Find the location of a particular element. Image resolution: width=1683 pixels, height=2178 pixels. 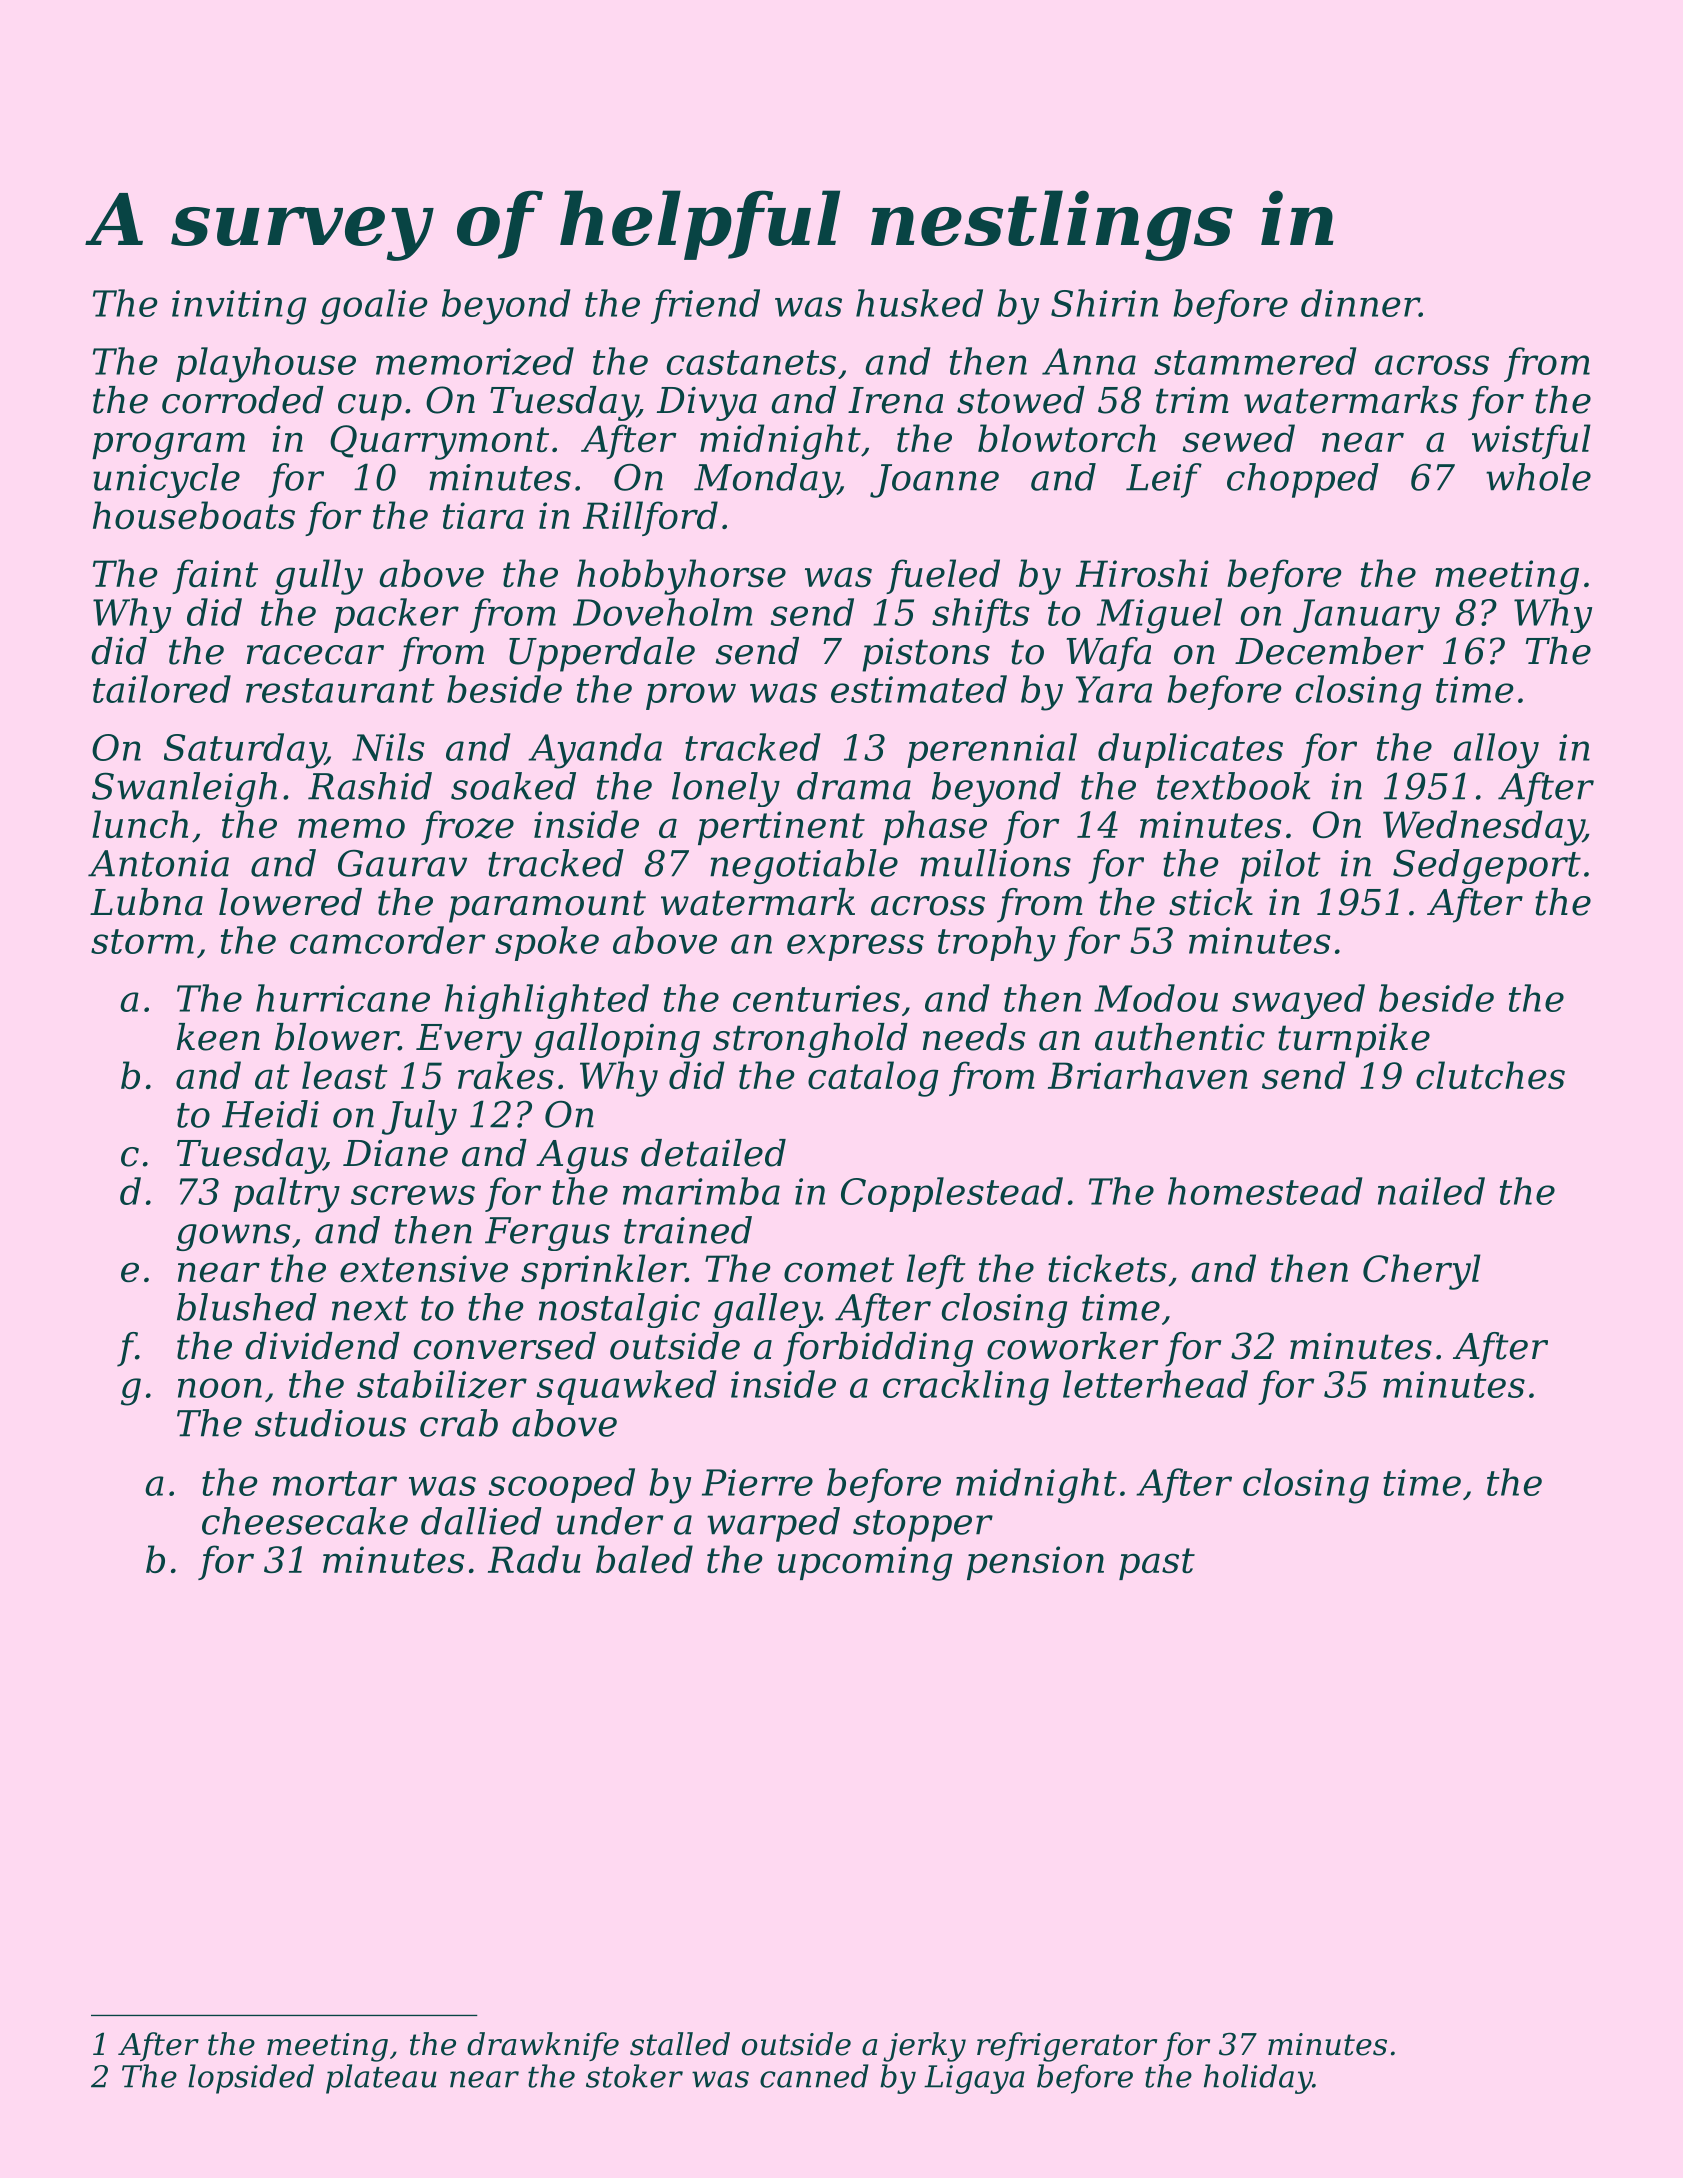

canned is located at coordinates (814, 2076).
